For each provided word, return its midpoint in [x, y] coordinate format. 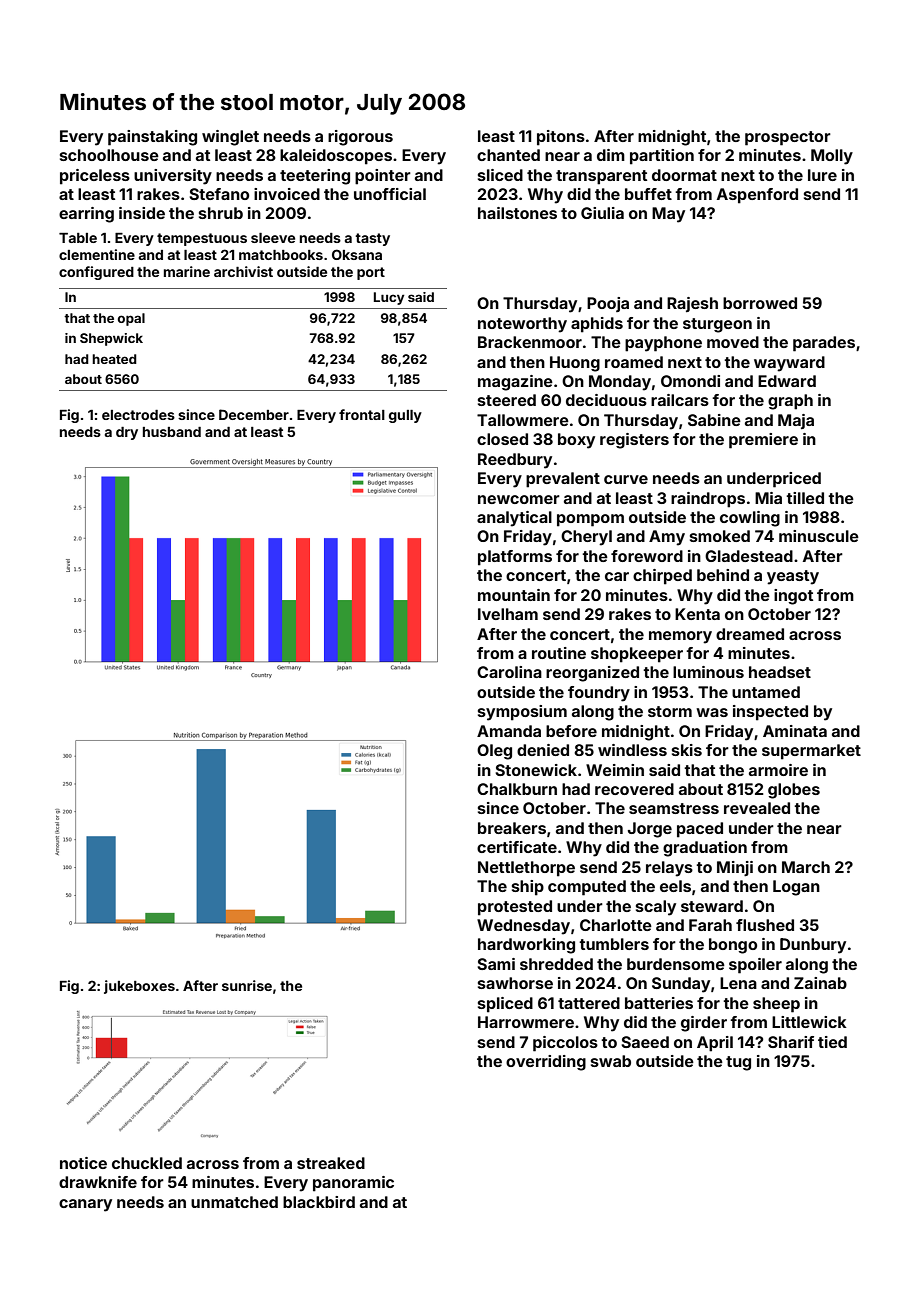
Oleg [494, 752]
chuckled [147, 1163]
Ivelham [508, 614]
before [571, 731]
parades [824, 344]
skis [687, 750]
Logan [796, 888]
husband [172, 432]
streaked [331, 1163]
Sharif [791, 1042]
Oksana [357, 254]
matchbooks [281, 255]
